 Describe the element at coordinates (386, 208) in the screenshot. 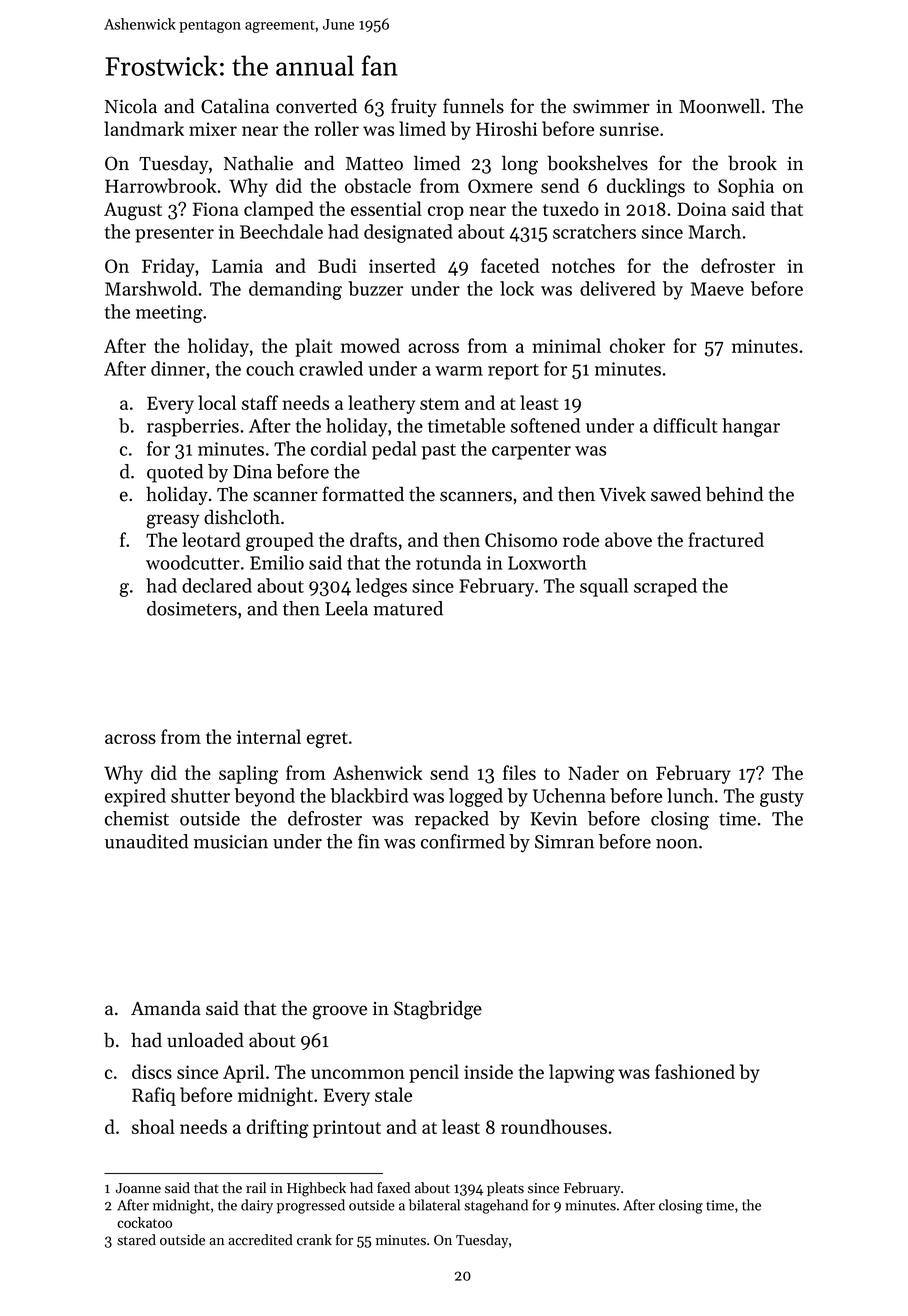

I see `essential` at that location.
